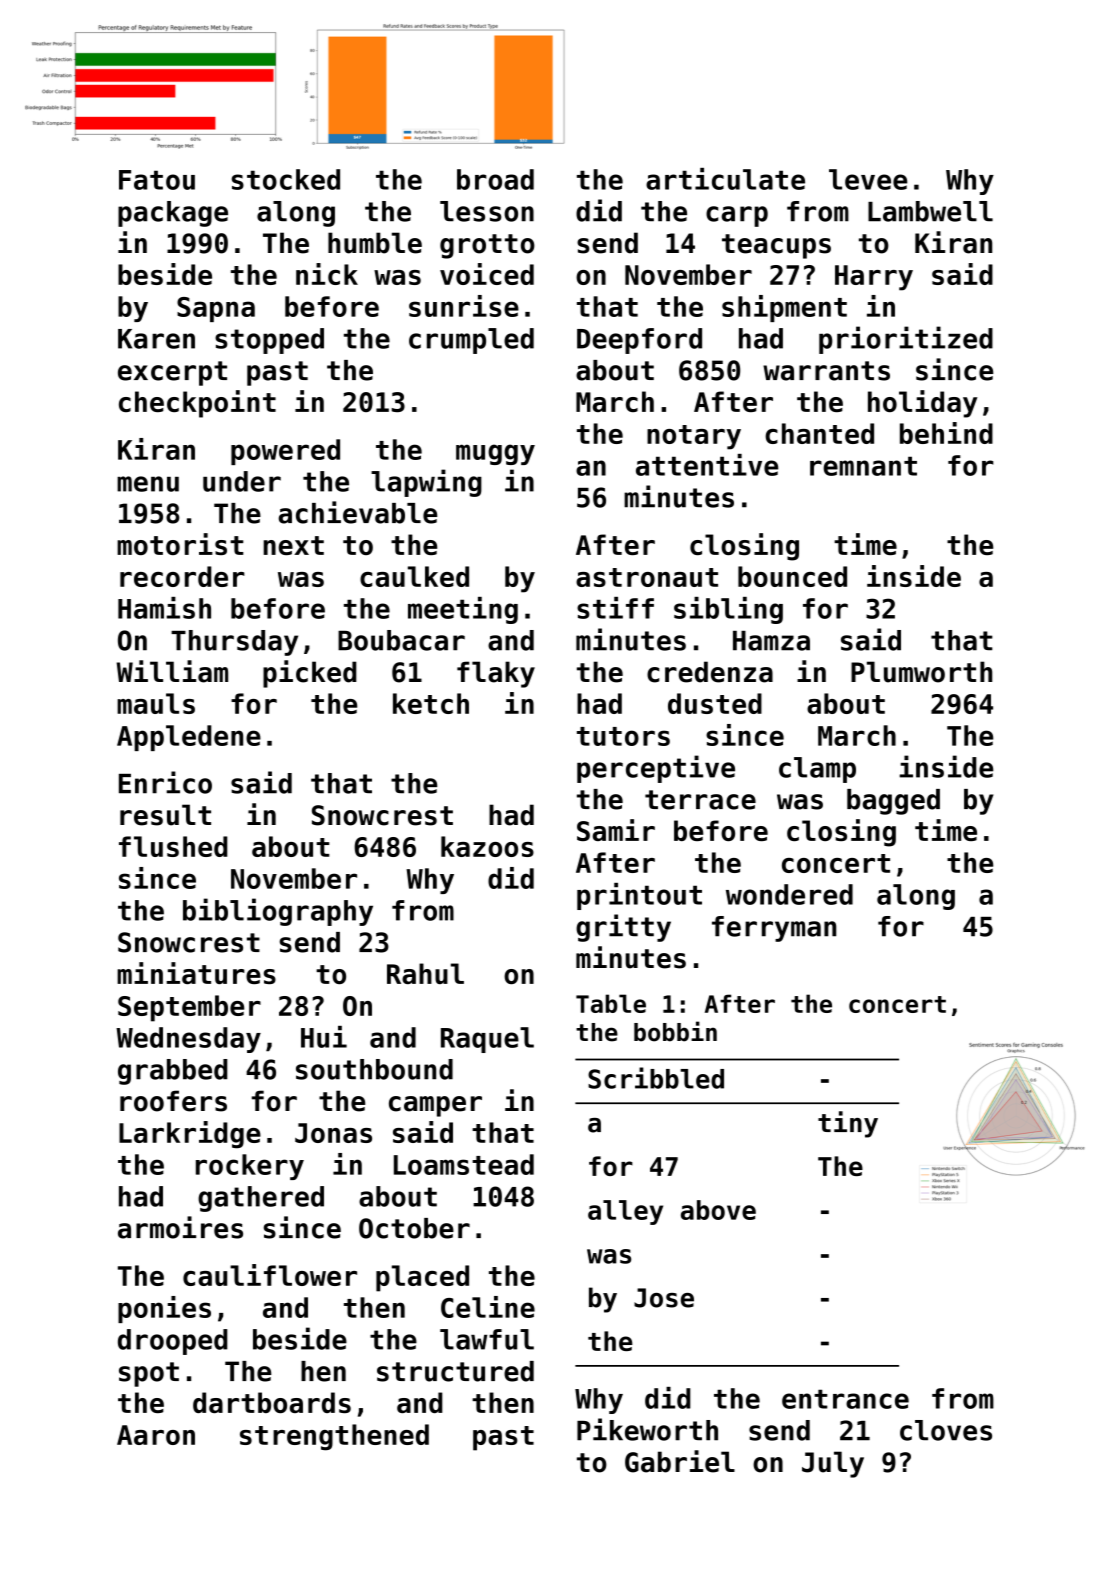  I want to click on chanted, so click(819, 433).
